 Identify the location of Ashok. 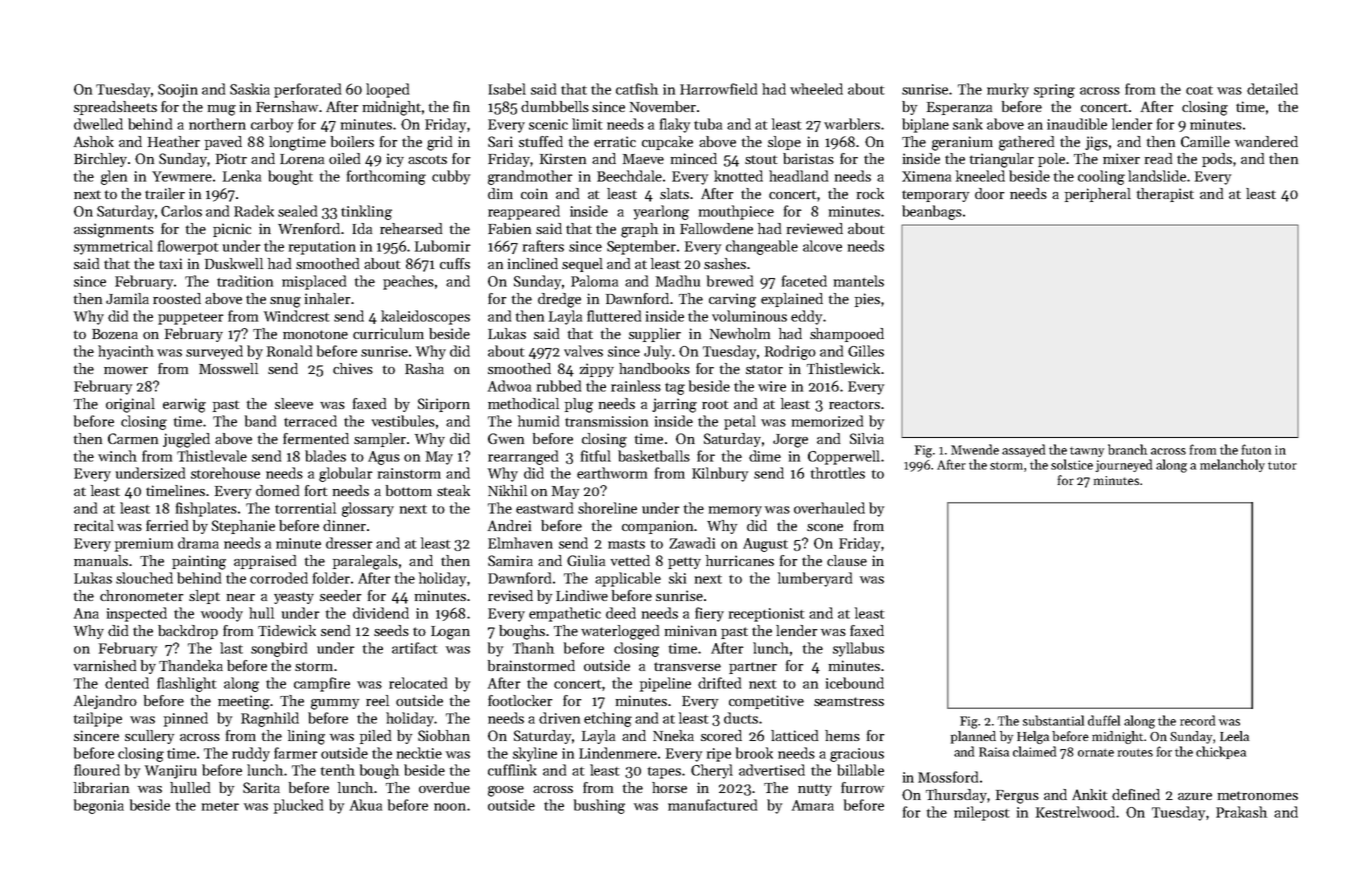
(94, 141).
